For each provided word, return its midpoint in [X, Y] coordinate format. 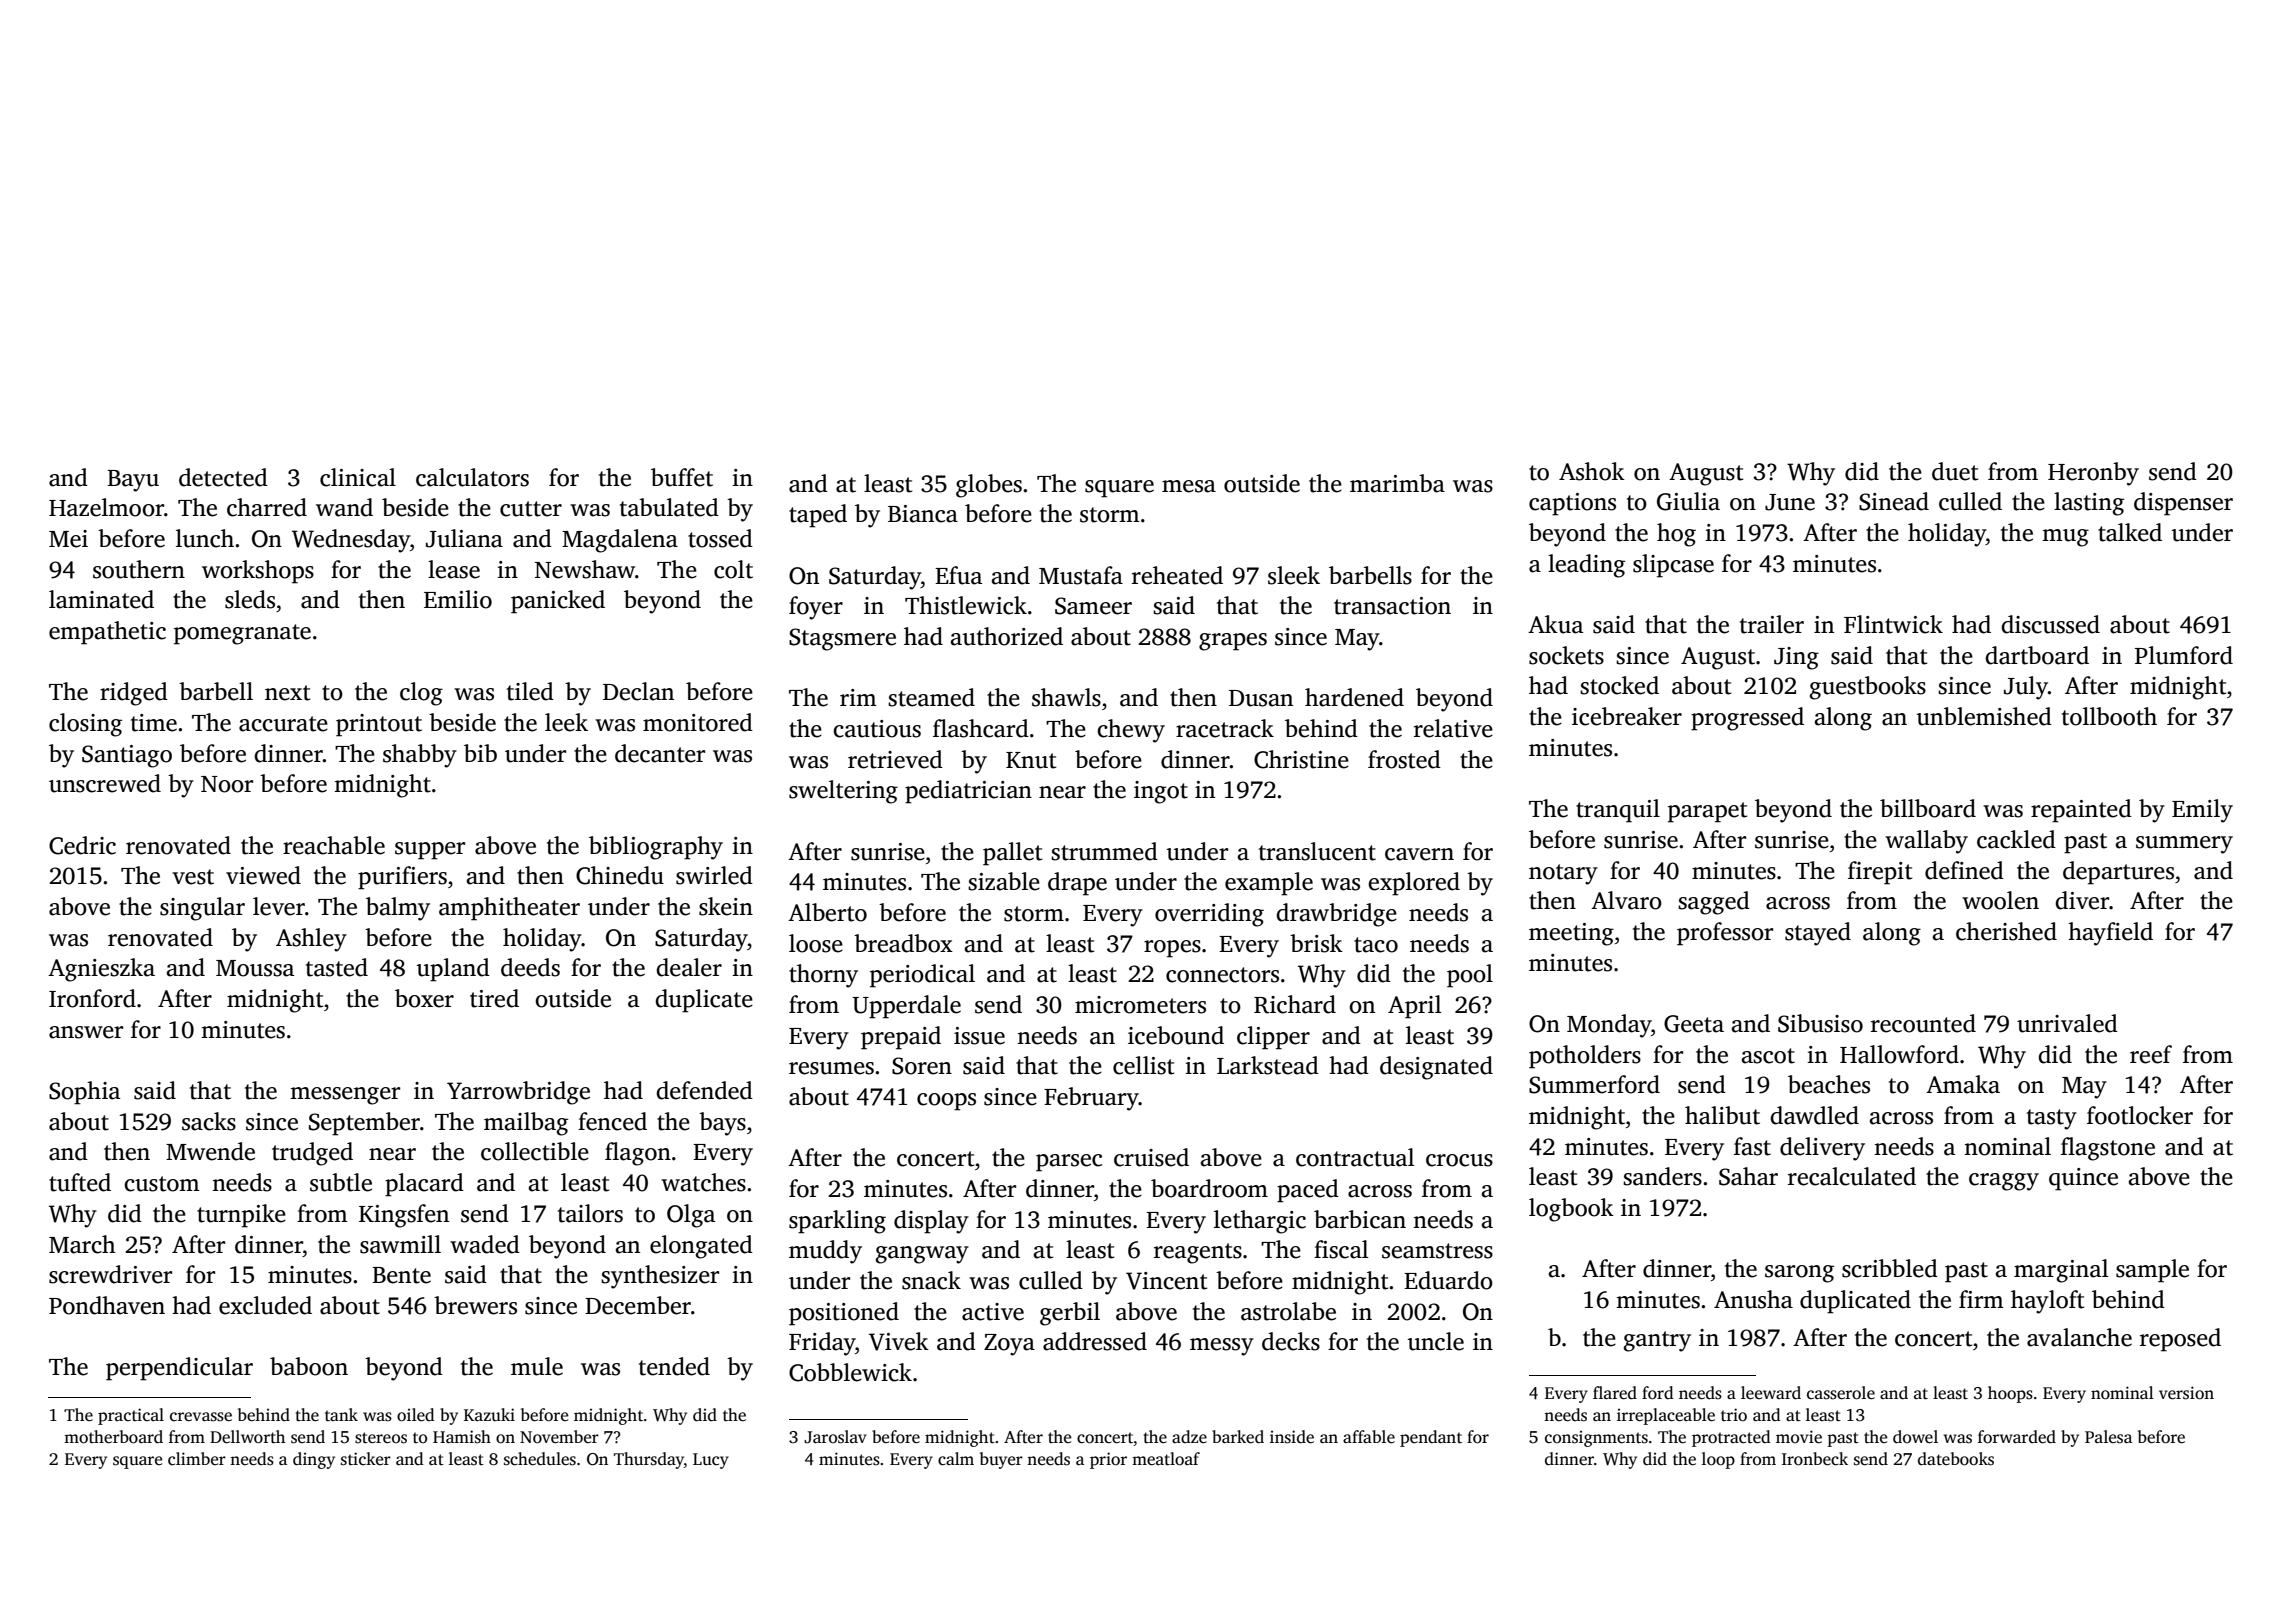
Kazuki [489, 1414]
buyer [1001, 1460]
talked [2130, 532]
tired [494, 998]
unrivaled [2067, 1023]
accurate [283, 724]
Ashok [1592, 471]
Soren [922, 1066]
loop [1718, 1460]
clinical [358, 477]
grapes [1233, 642]
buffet [682, 477]
